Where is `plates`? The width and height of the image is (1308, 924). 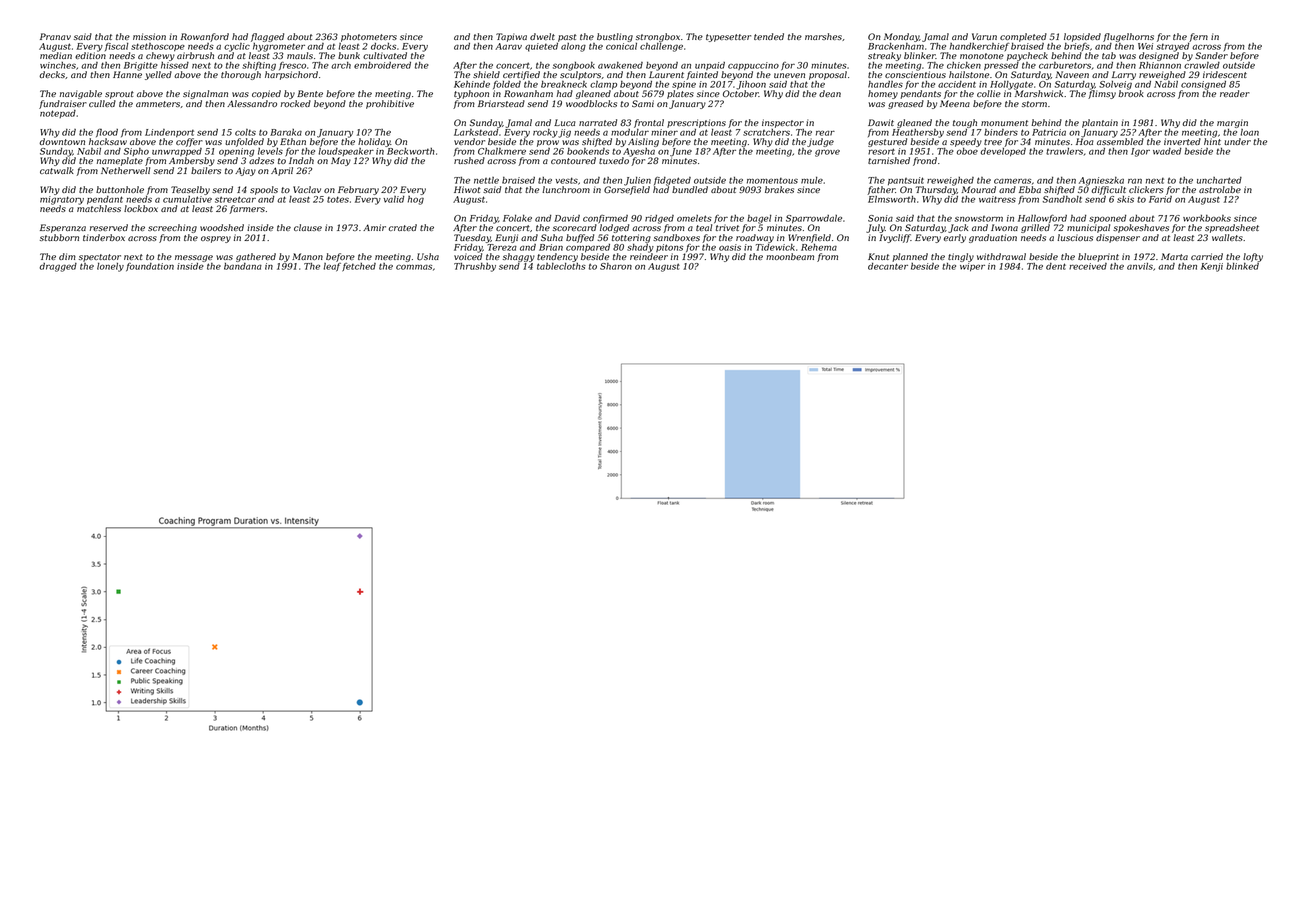
plates is located at coordinates (680, 94).
